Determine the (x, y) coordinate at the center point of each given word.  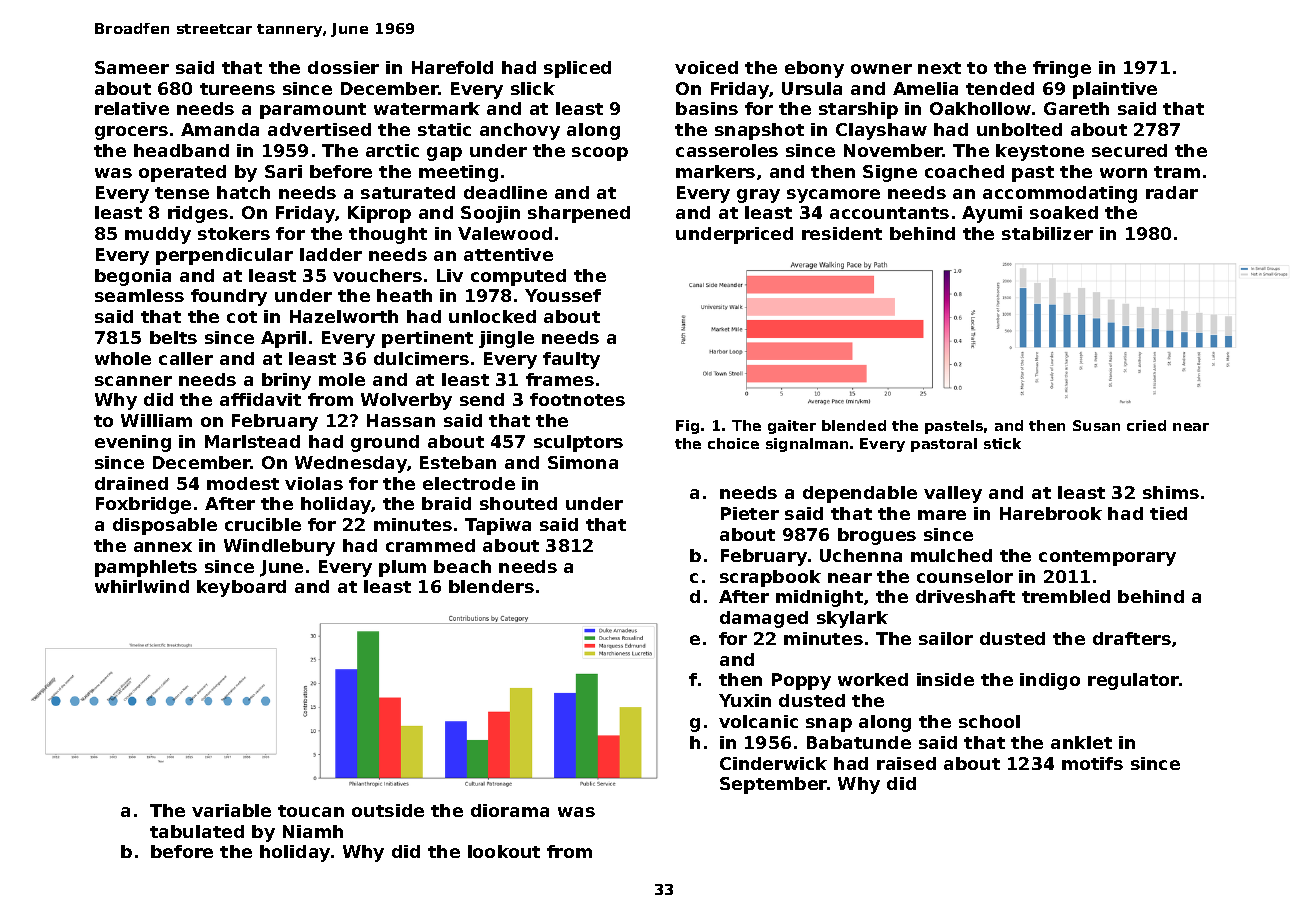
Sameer (132, 67)
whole (123, 358)
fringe (1062, 69)
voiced (706, 67)
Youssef (563, 295)
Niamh (313, 831)
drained (131, 483)
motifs (1092, 763)
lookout (504, 851)
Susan (1096, 425)
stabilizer (1047, 233)
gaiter (792, 427)
